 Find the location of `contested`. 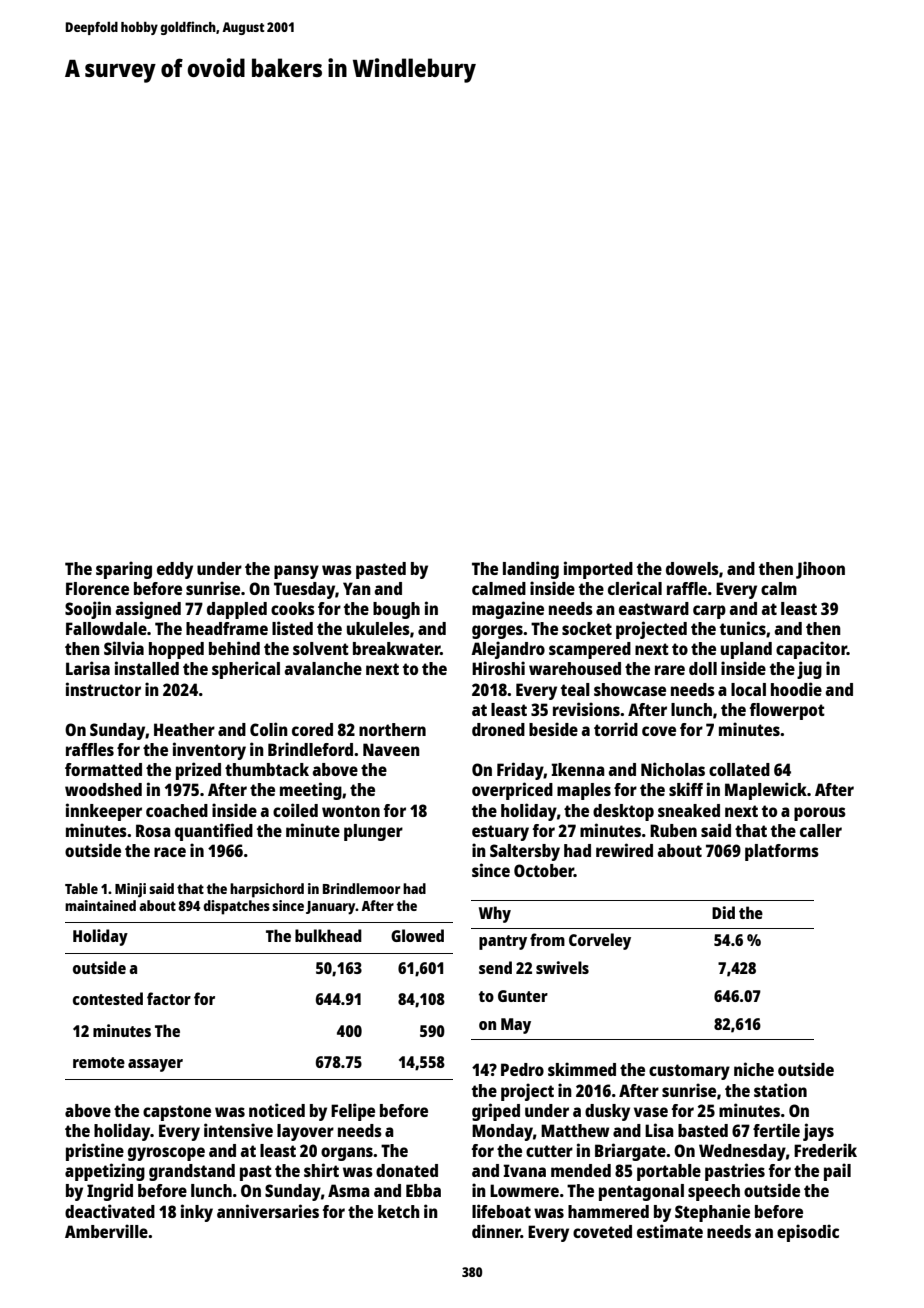

contested is located at coordinates (108, 998).
